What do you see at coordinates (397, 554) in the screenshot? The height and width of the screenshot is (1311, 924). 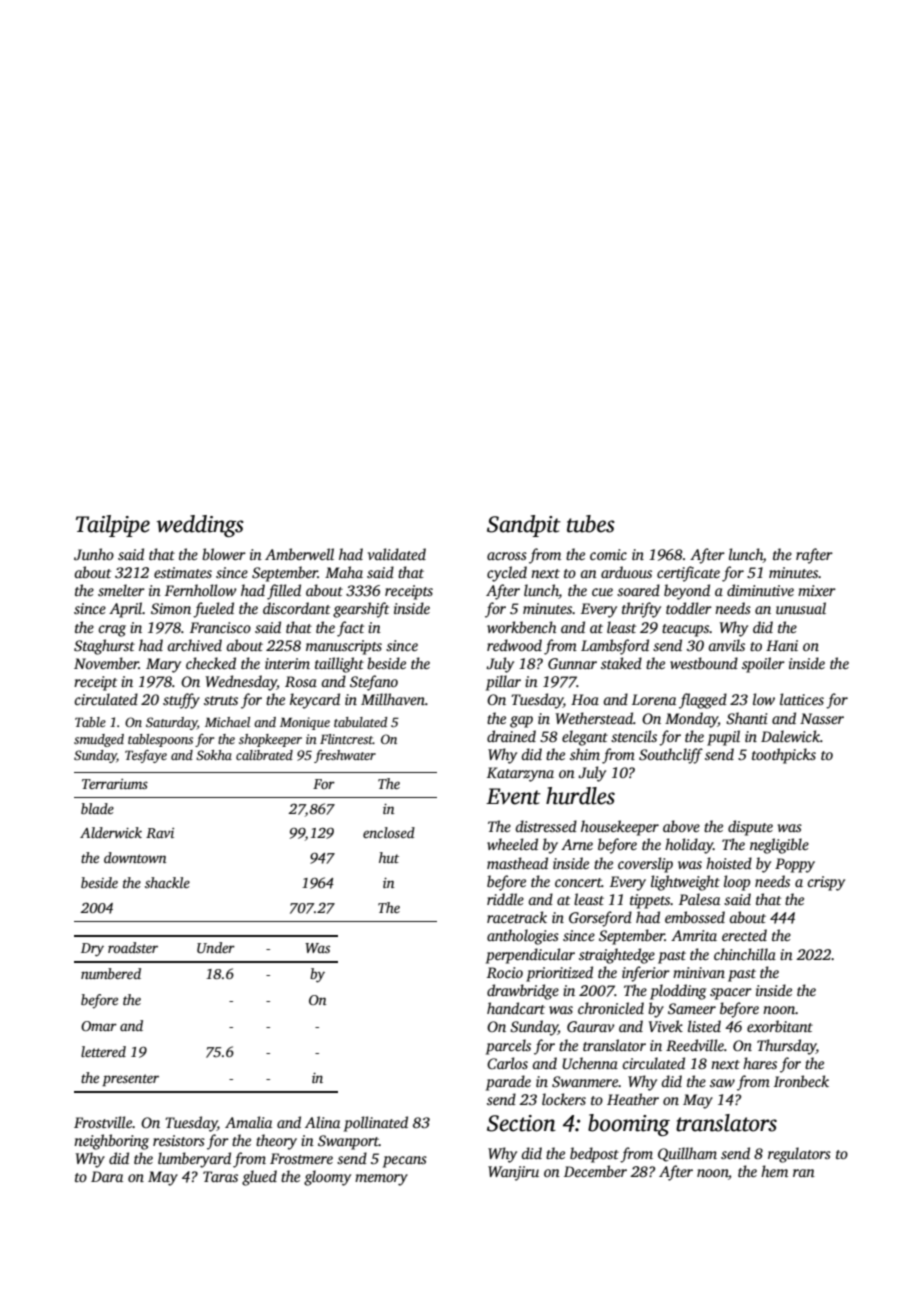 I see `validated` at bounding box center [397, 554].
